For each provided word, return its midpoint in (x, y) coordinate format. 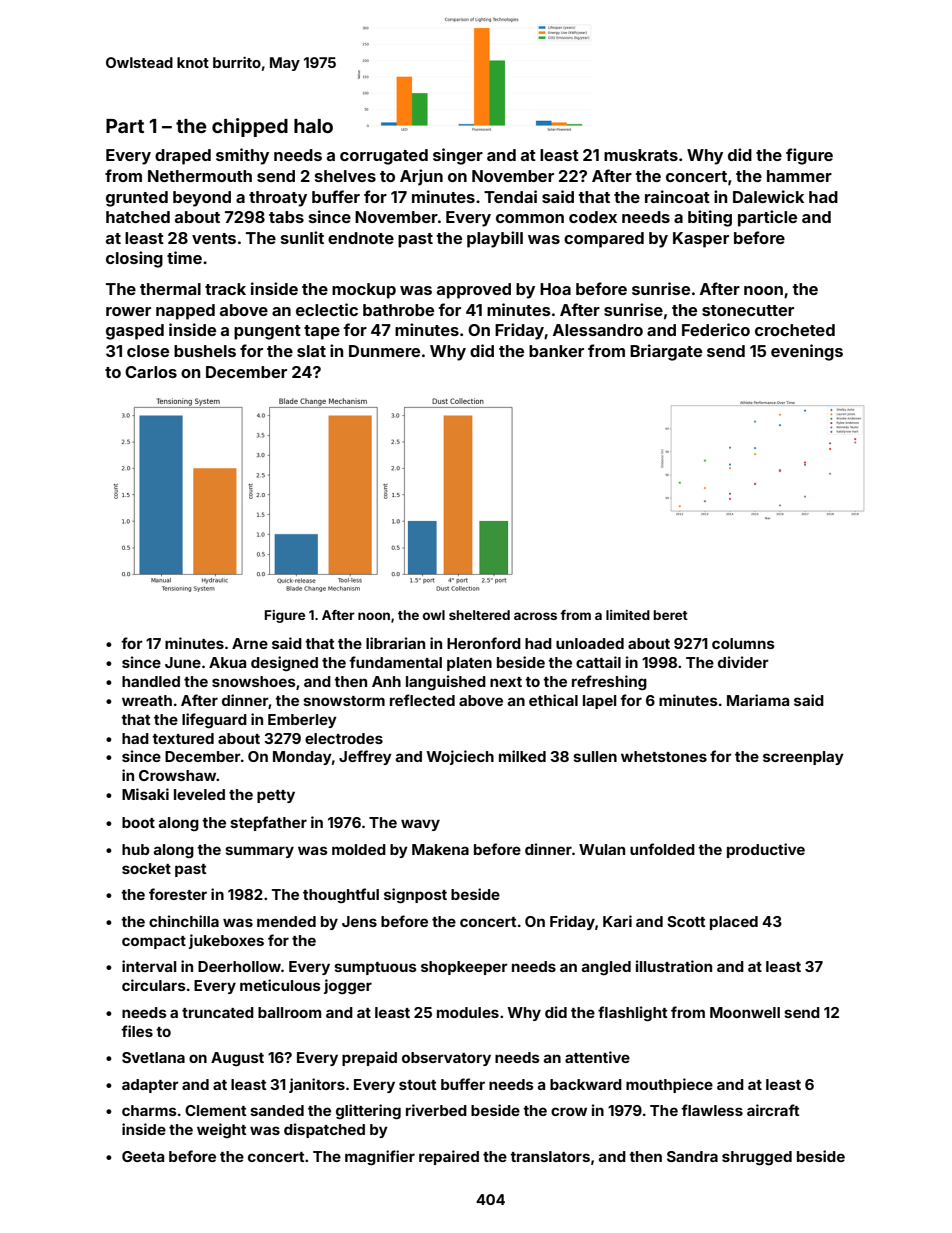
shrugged (757, 1158)
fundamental (395, 662)
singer (458, 156)
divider (743, 662)
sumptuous (375, 968)
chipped (250, 127)
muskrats (641, 155)
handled (151, 681)
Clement (215, 1110)
